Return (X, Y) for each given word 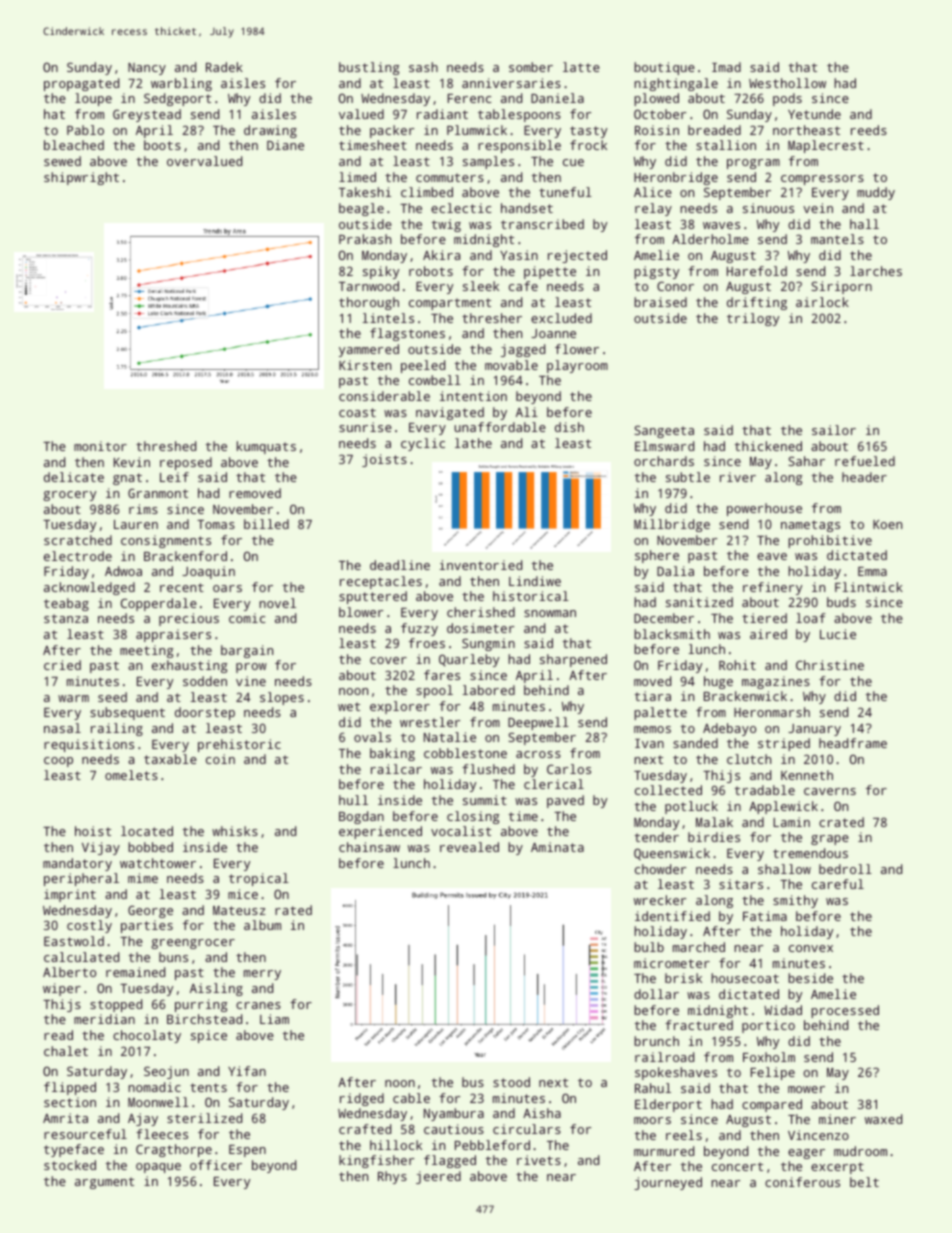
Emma (872, 571)
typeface (74, 1150)
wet (349, 706)
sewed (62, 161)
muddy (876, 193)
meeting (146, 651)
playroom (577, 366)
